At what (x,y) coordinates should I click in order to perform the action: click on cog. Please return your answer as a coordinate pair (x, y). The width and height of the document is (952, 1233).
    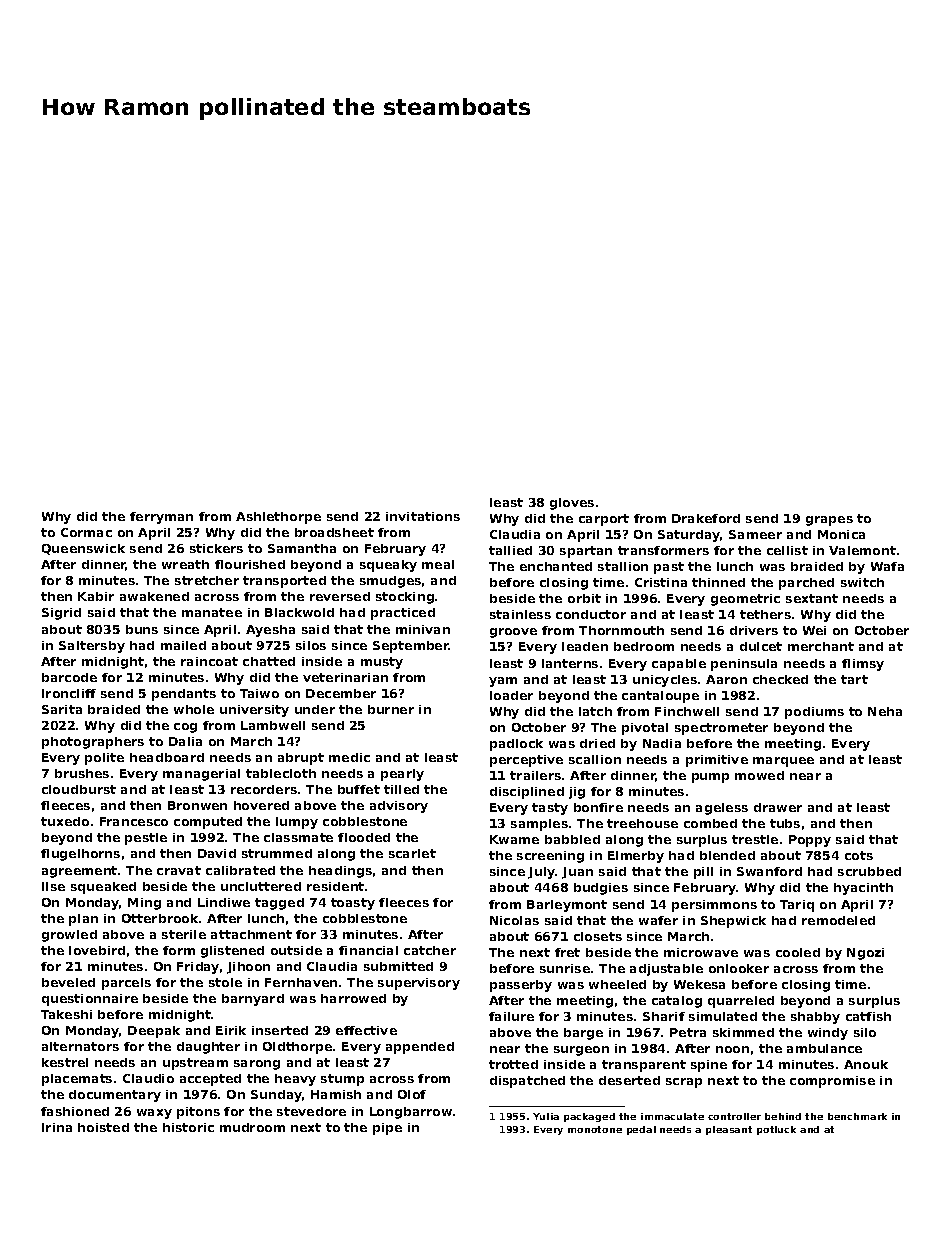
    Looking at the image, I should click on (185, 728).
